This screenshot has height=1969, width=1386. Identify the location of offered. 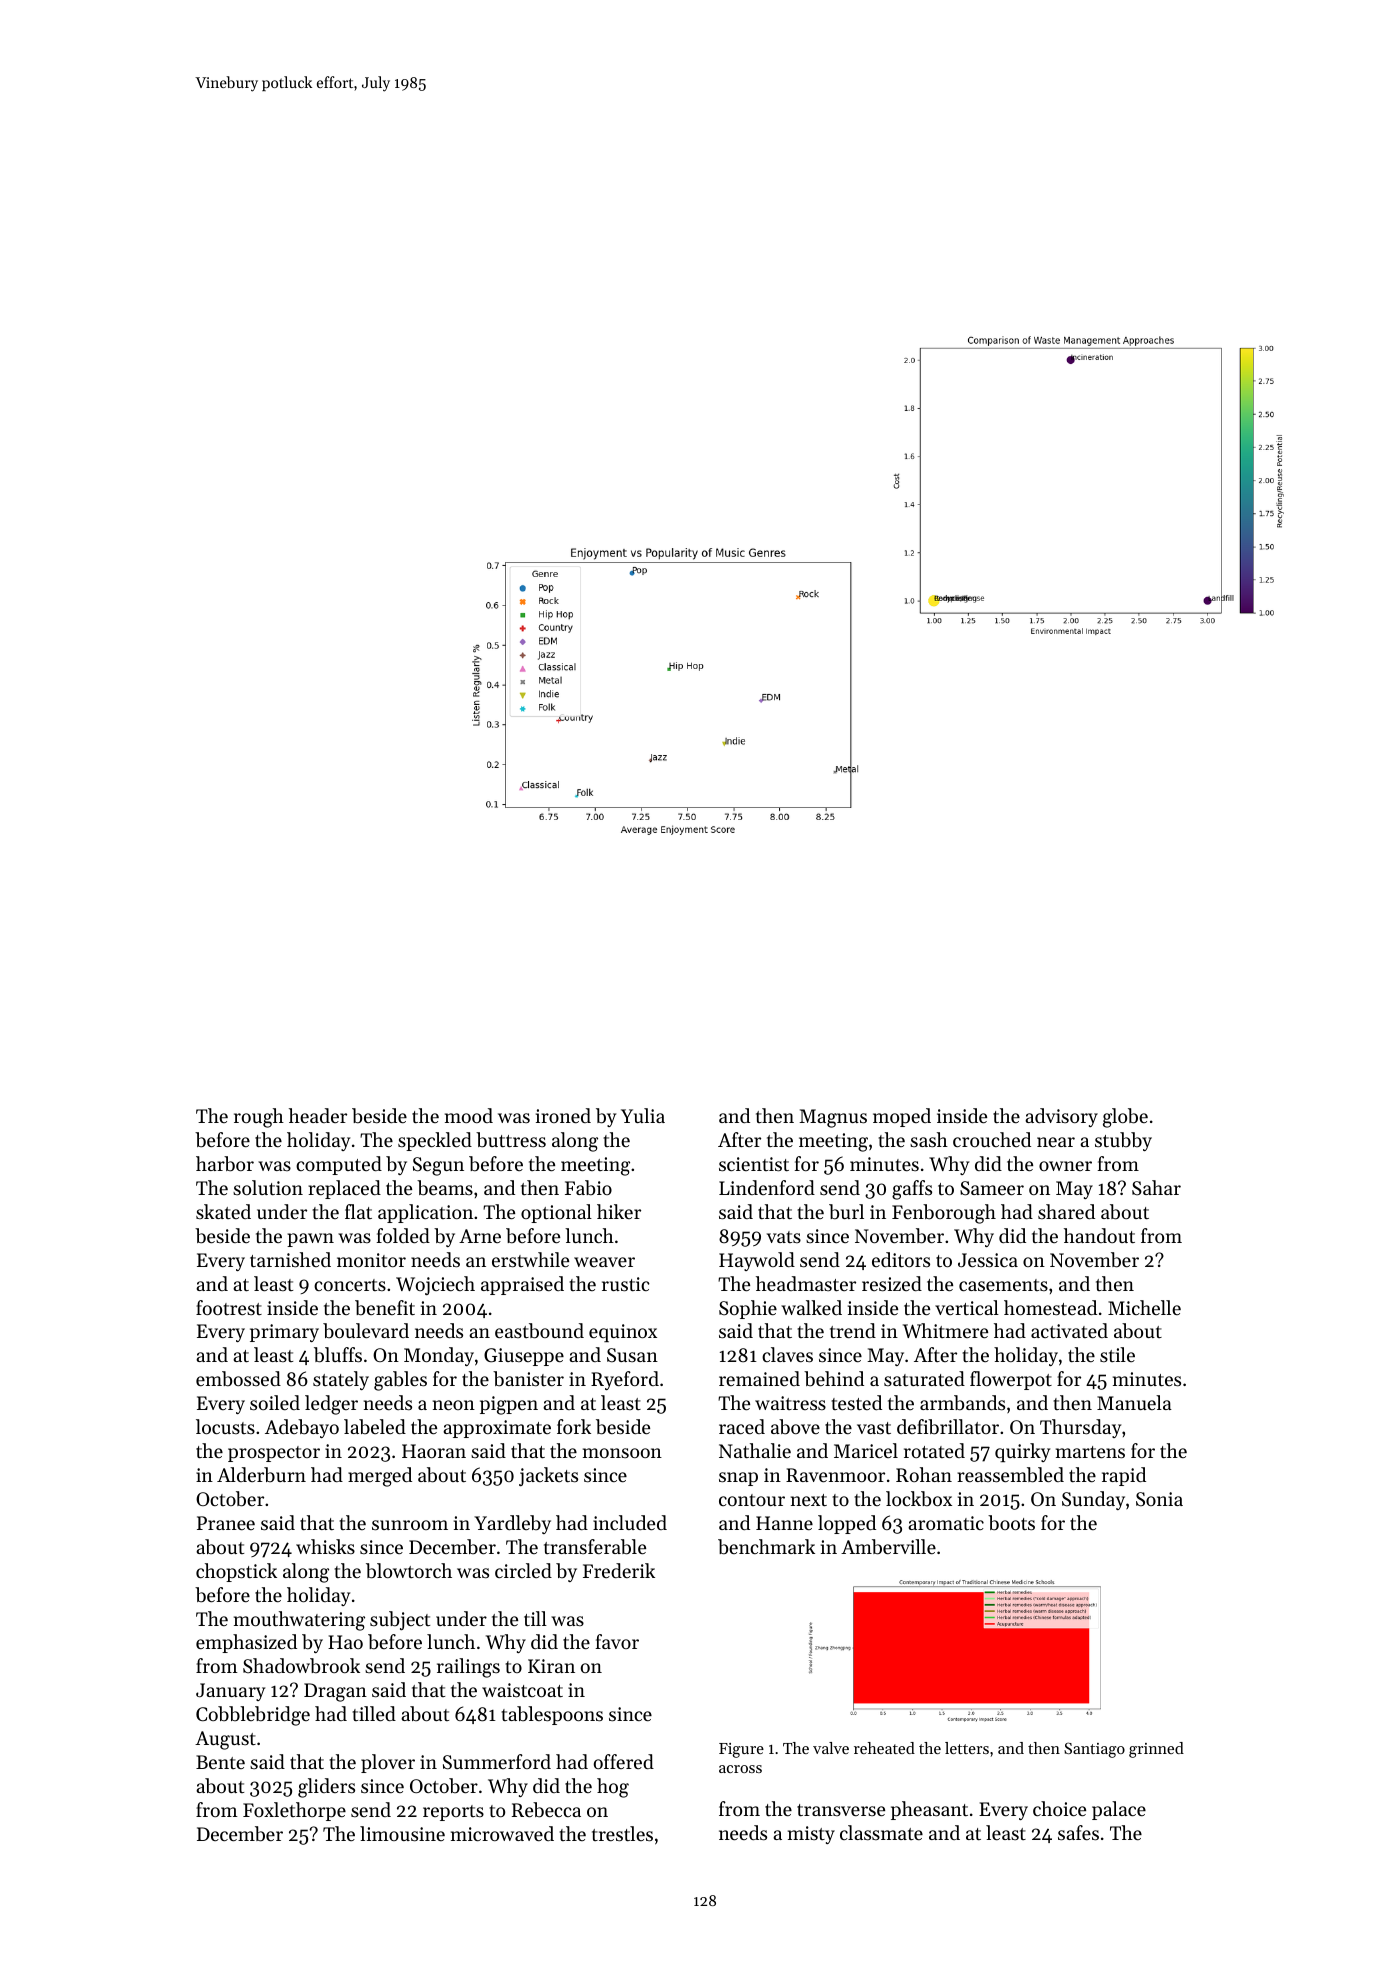
(624, 1761).
